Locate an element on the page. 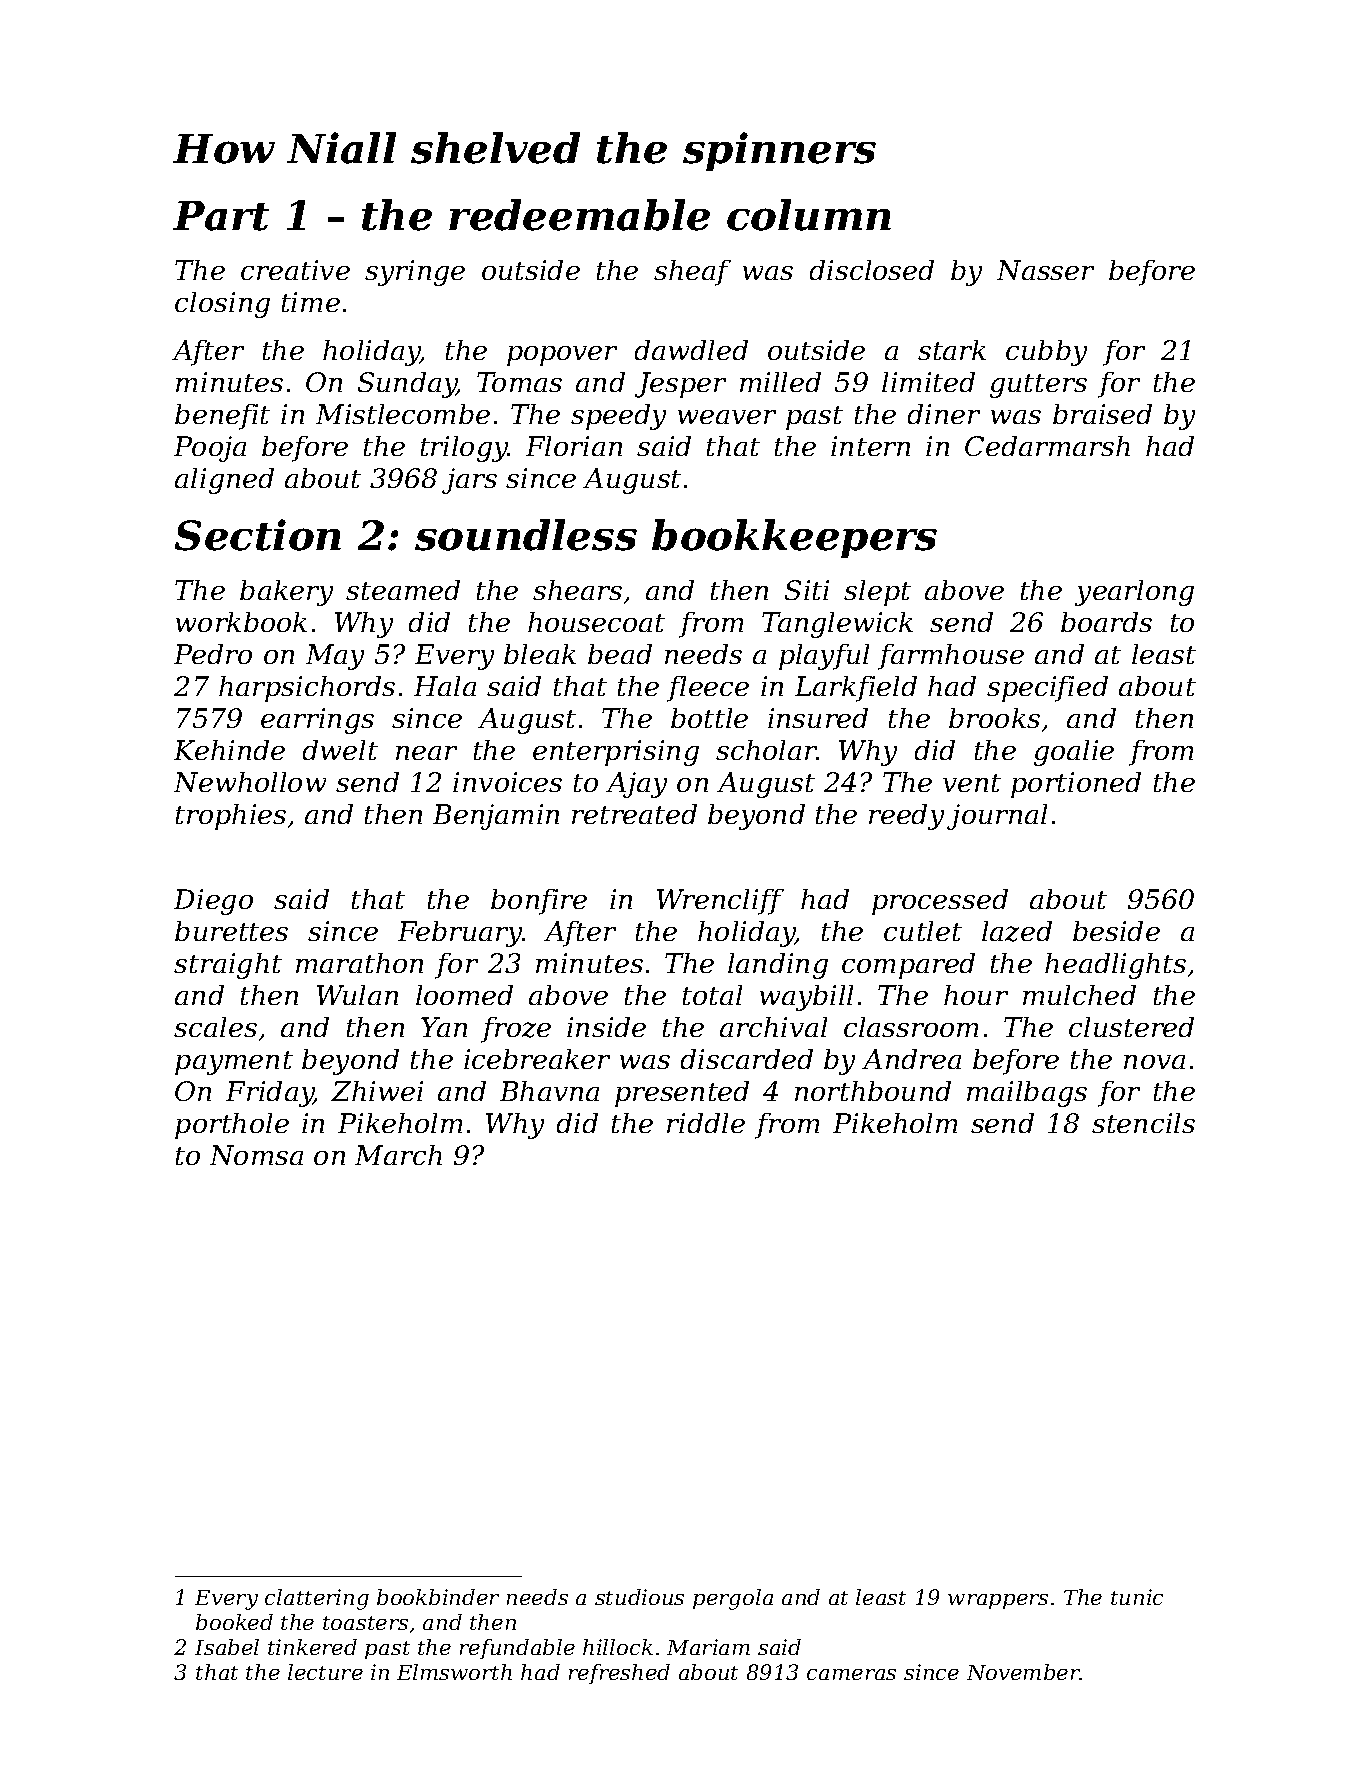 This document has height=1774, width=1371. fleece is located at coordinates (708, 689).
